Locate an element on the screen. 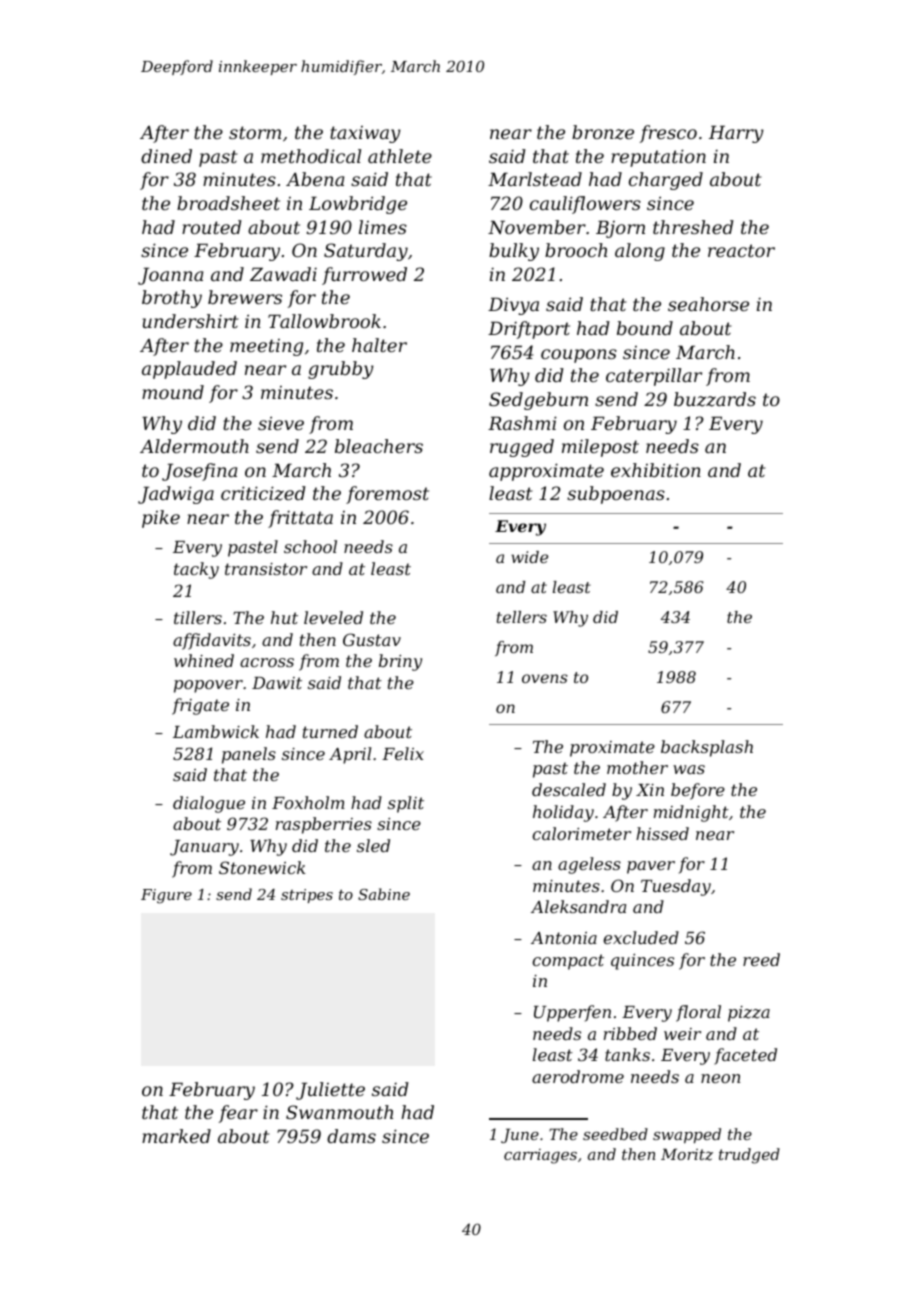  dams is located at coordinates (351, 1136).
